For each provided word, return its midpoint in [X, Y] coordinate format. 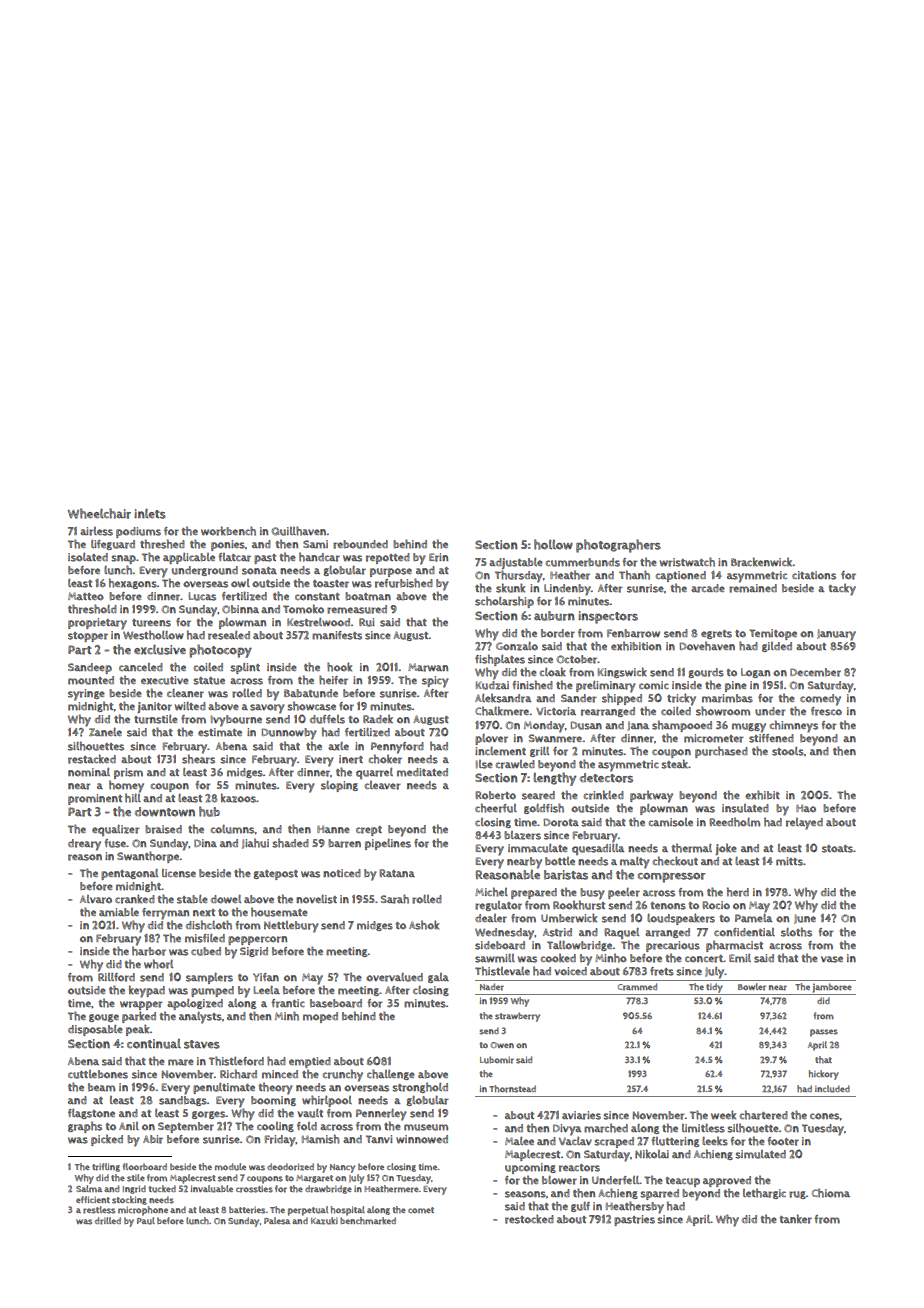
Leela [267, 989]
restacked [92, 759]
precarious [673, 946]
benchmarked [368, 1221]
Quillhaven [299, 531]
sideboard [500, 945]
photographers [618, 546]
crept [369, 831]
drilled [108, 1221]
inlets [150, 513]
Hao [806, 808]
